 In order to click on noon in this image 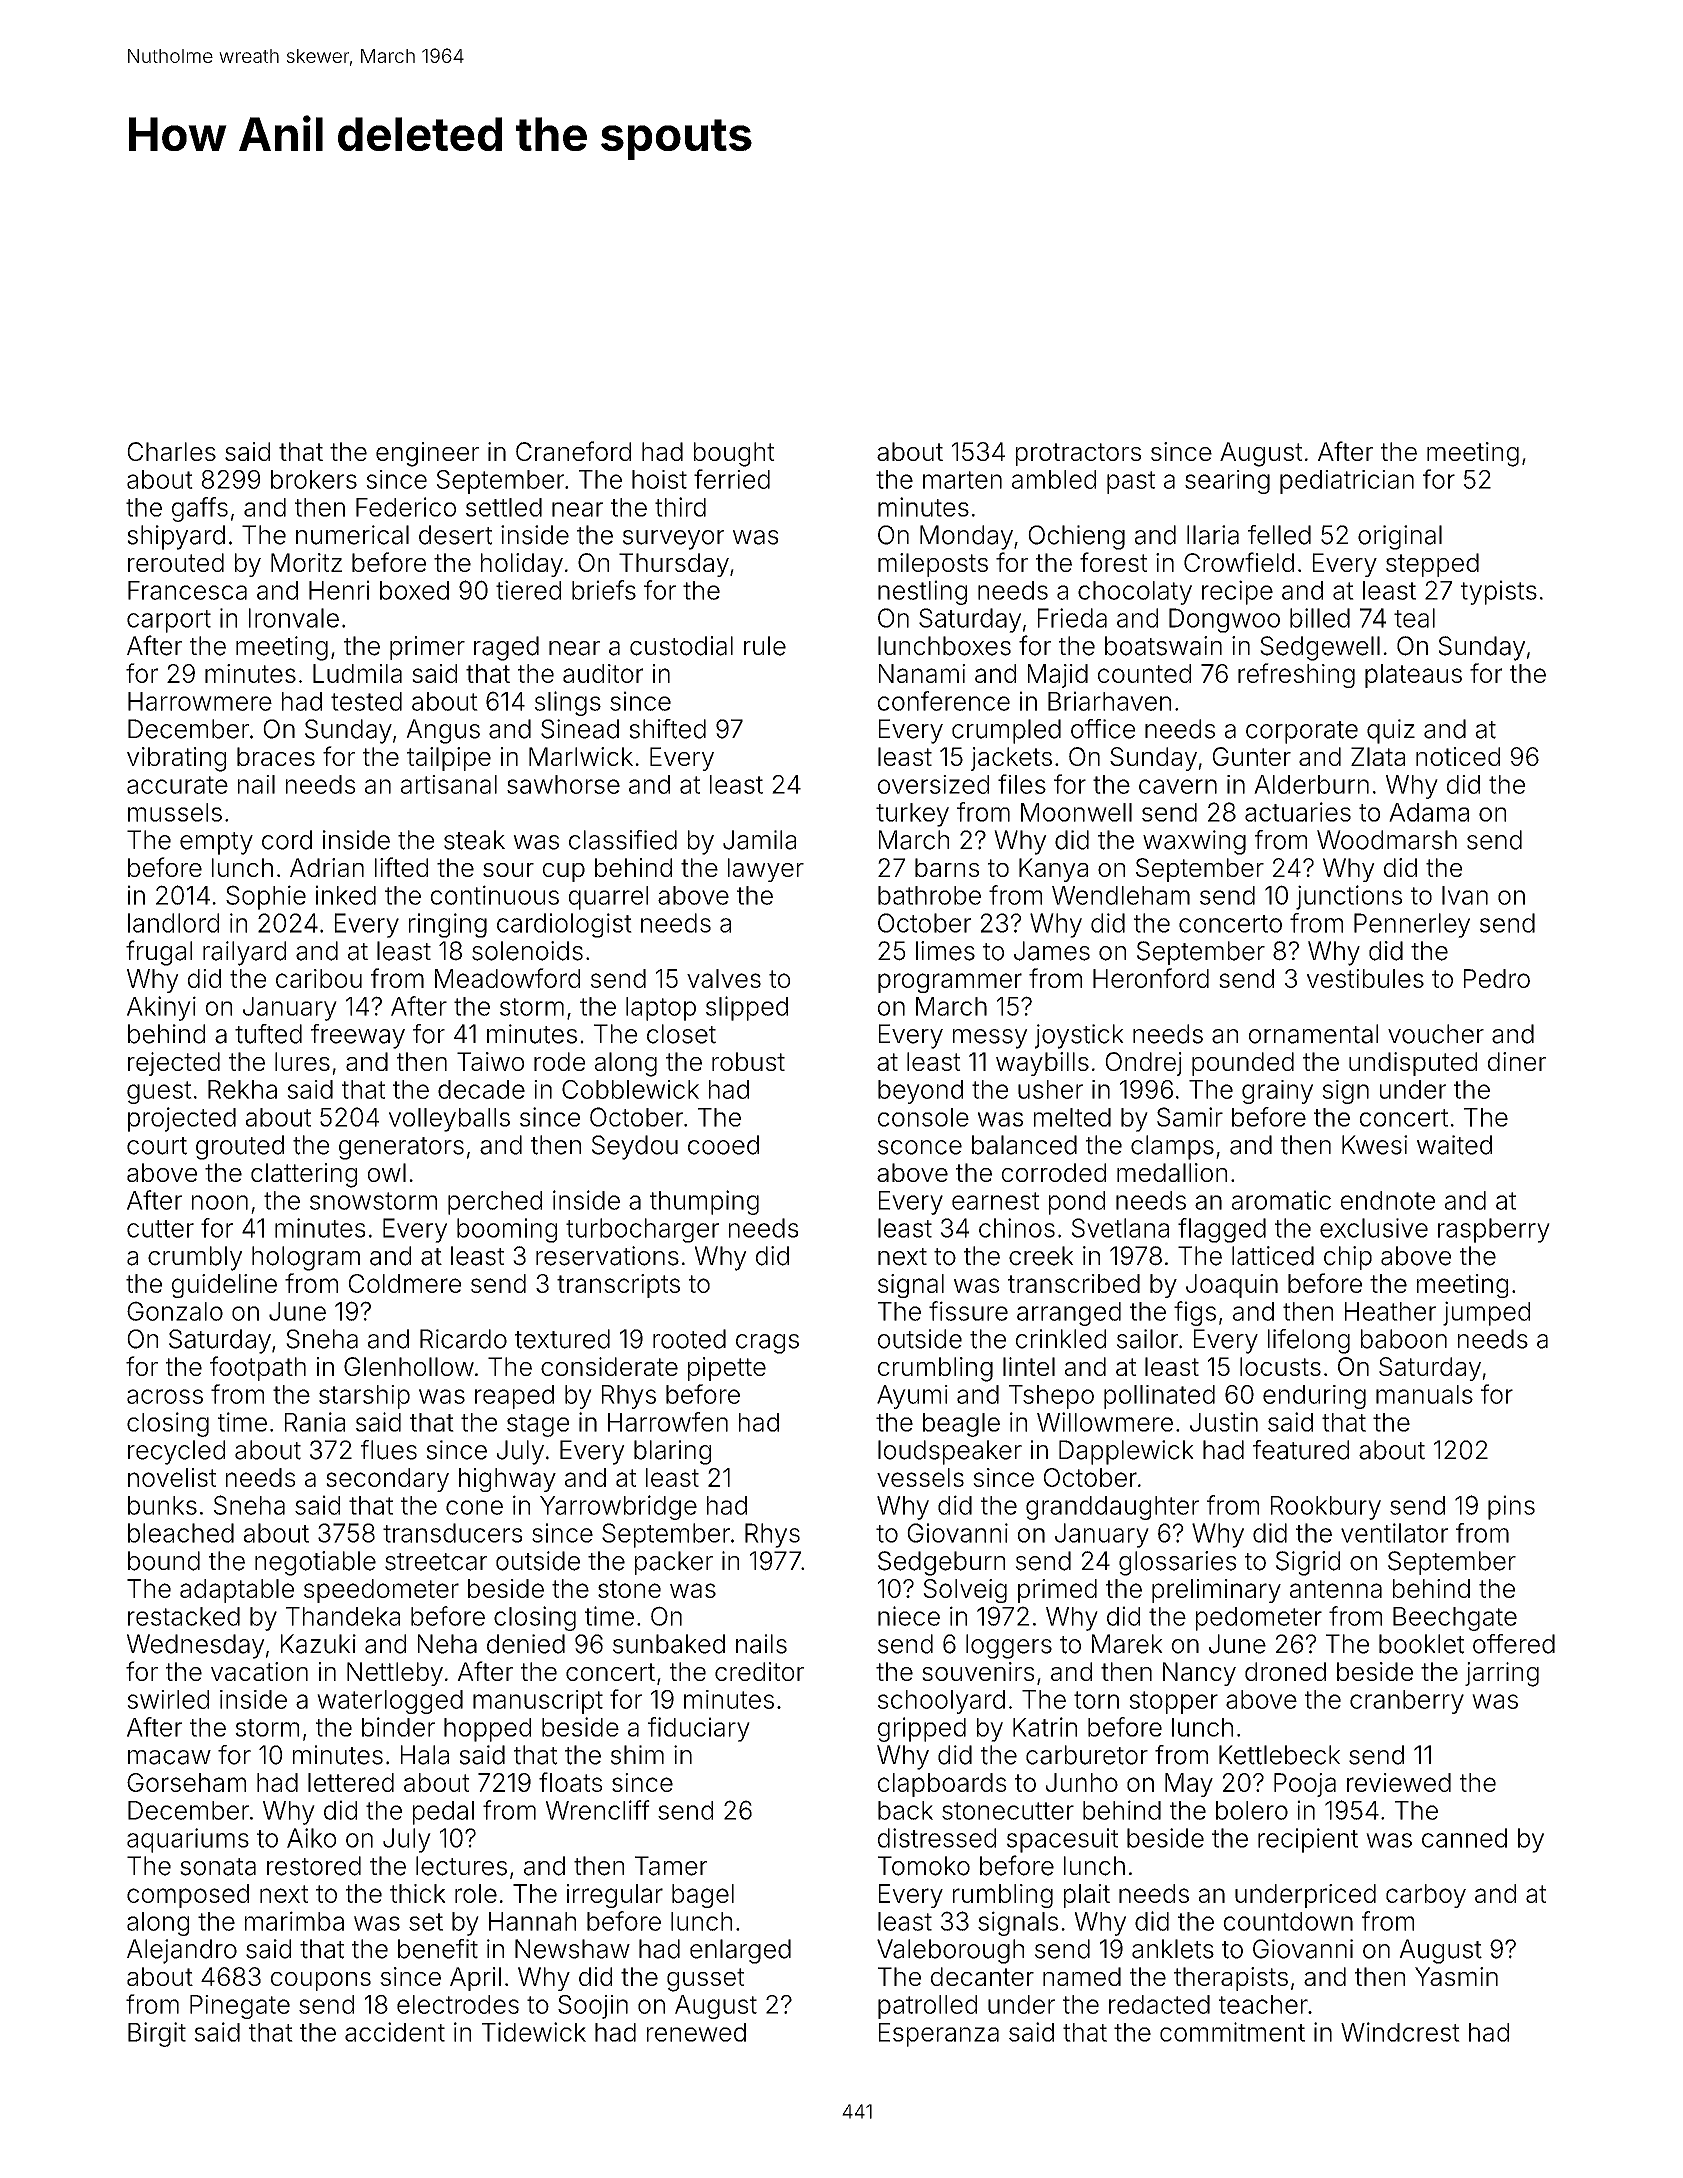, I will do `click(220, 1202)`.
